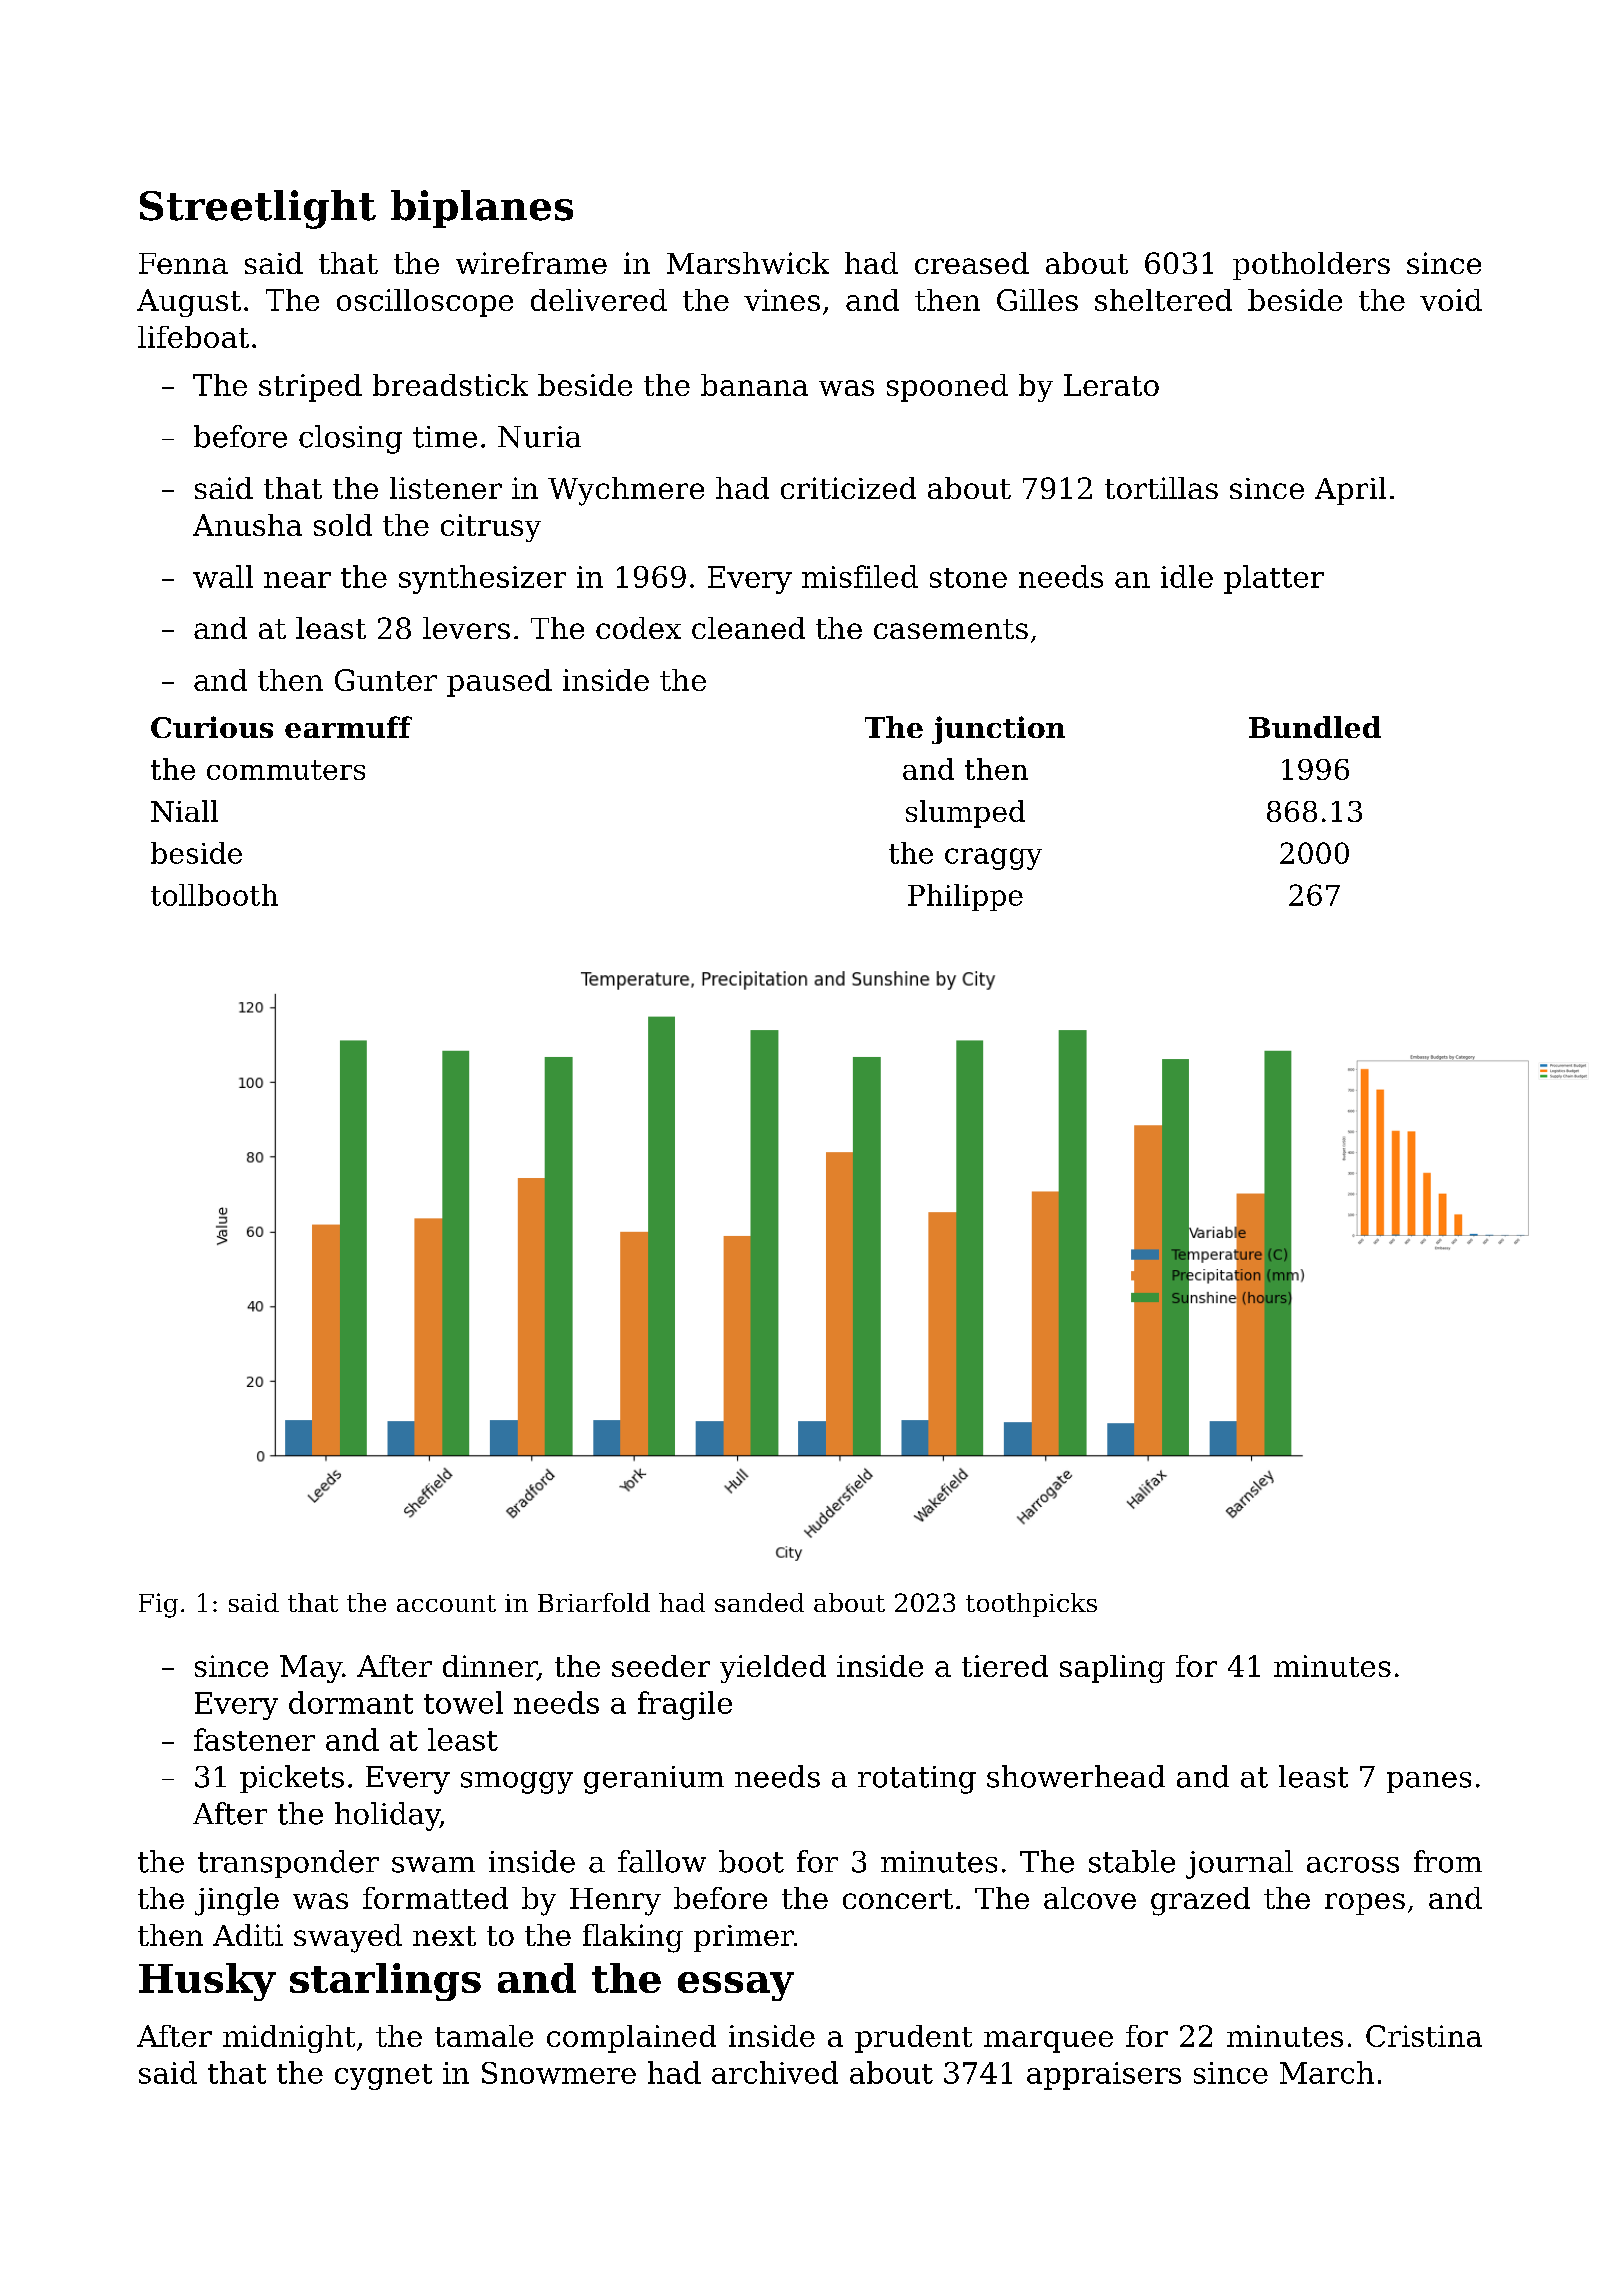 The image size is (1620, 2292). What do you see at coordinates (286, 770) in the document?
I see `commuters` at bounding box center [286, 770].
